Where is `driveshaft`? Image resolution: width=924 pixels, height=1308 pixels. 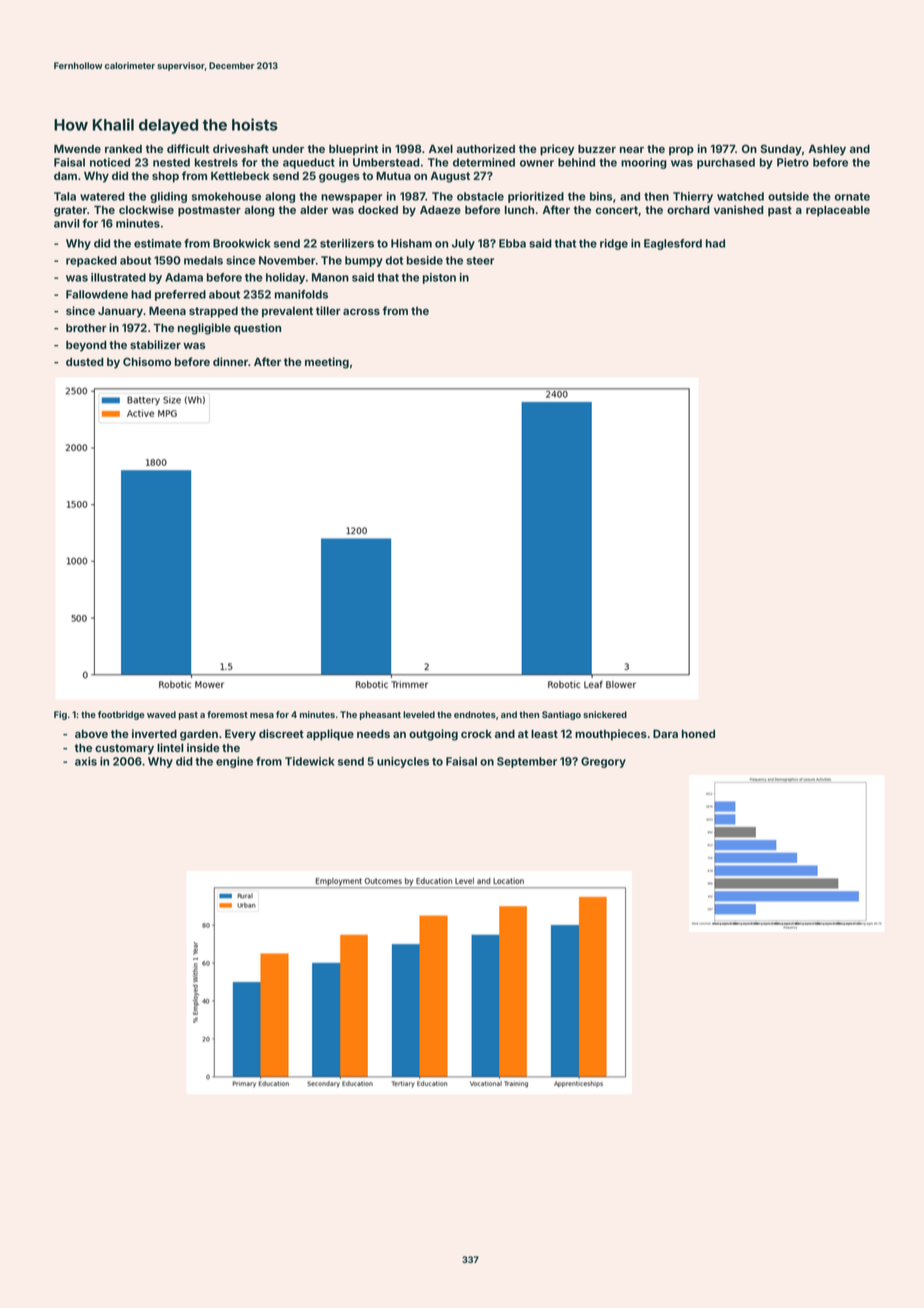
driveshaft is located at coordinates (241, 148).
